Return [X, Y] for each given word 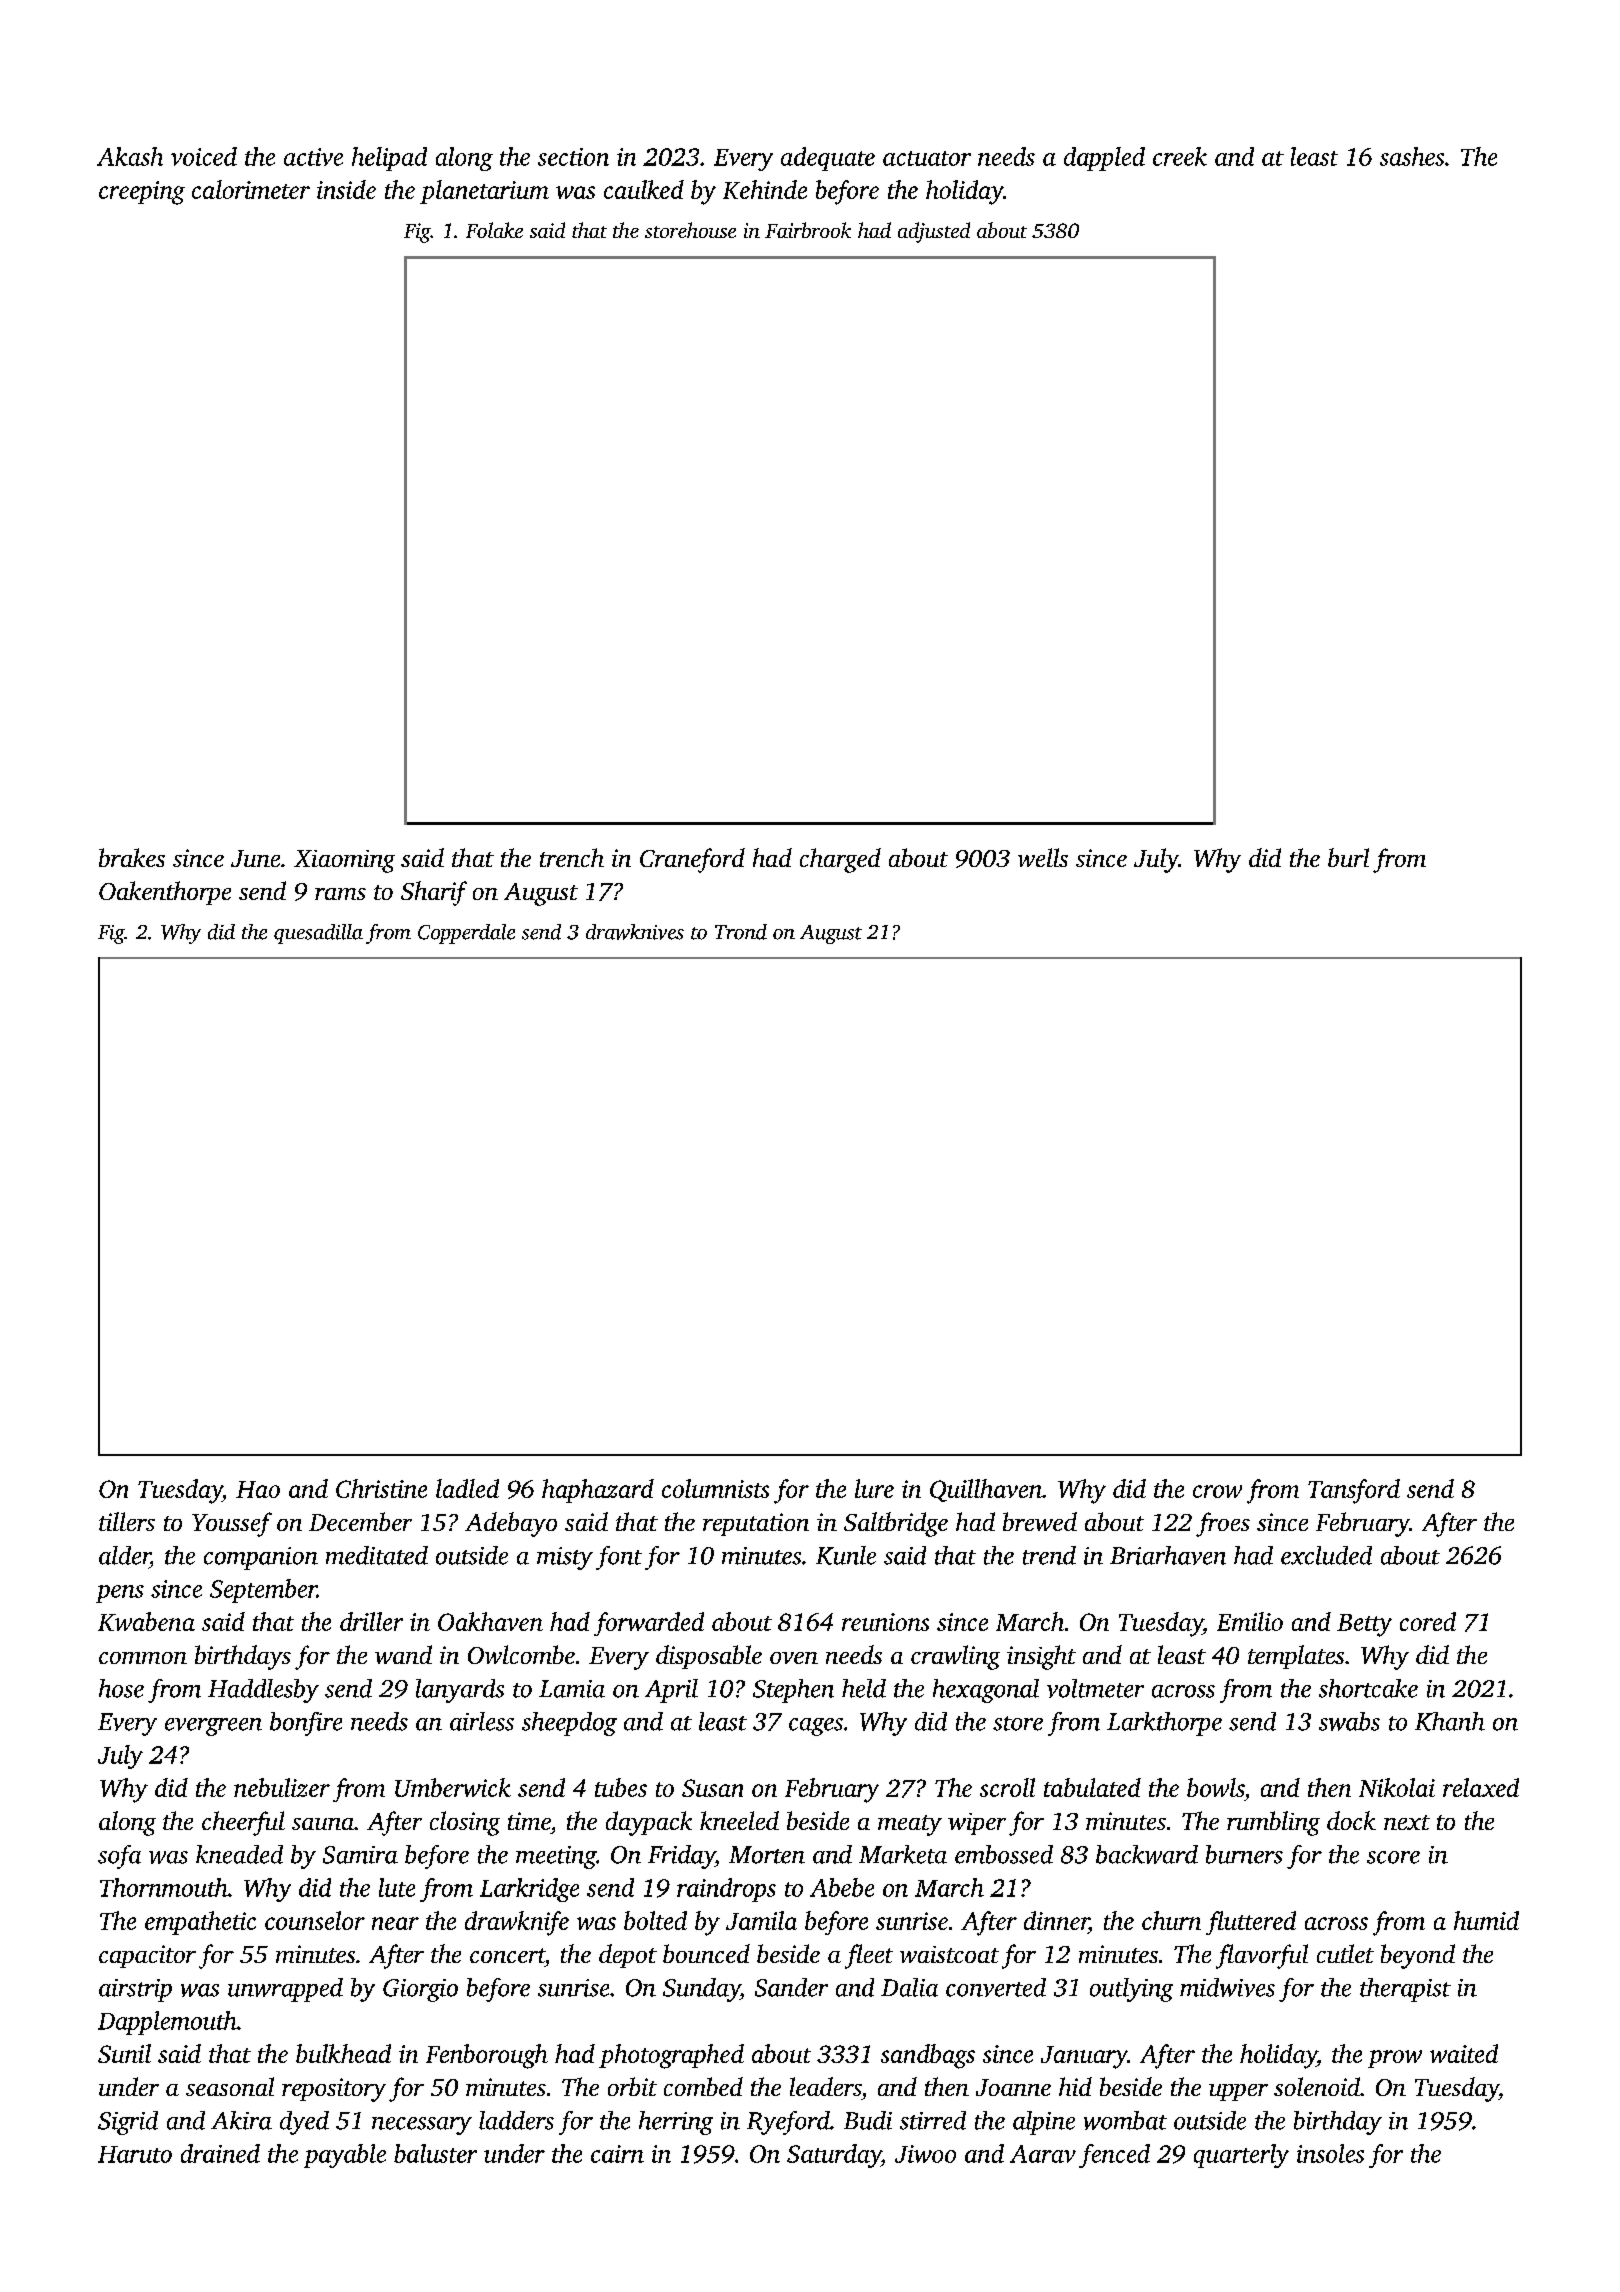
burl [1348, 857]
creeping [142, 193]
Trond [741, 932]
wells [1043, 857]
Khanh [1450, 1721]
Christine [381, 1488]
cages [816, 1727]
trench [572, 857]
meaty [910, 1825]
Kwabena [146, 1621]
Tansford [1354, 1491]
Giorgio [420, 1990]
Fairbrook [808, 230]
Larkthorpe [1164, 1724]
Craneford [692, 860]
